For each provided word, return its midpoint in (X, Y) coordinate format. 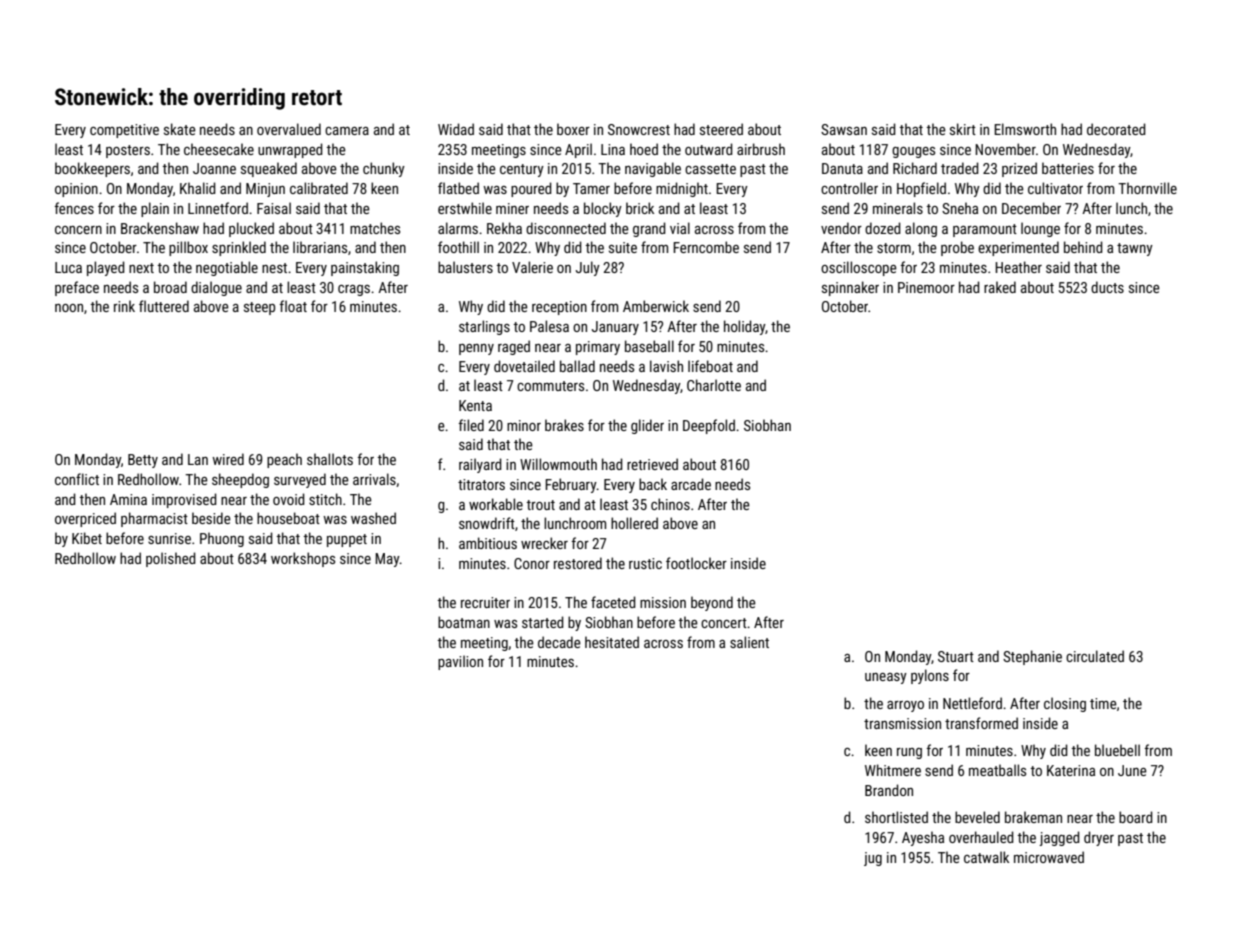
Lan (198, 459)
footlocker (696, 563)
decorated (1116, 129)
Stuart (956, 656)
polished (171, 559)
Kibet (87, 538)
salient (749, 642)
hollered (634, 523)
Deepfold (709, 426)
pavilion (460, 662)
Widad (456, 129)
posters (128, 151)
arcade (691, 484)
